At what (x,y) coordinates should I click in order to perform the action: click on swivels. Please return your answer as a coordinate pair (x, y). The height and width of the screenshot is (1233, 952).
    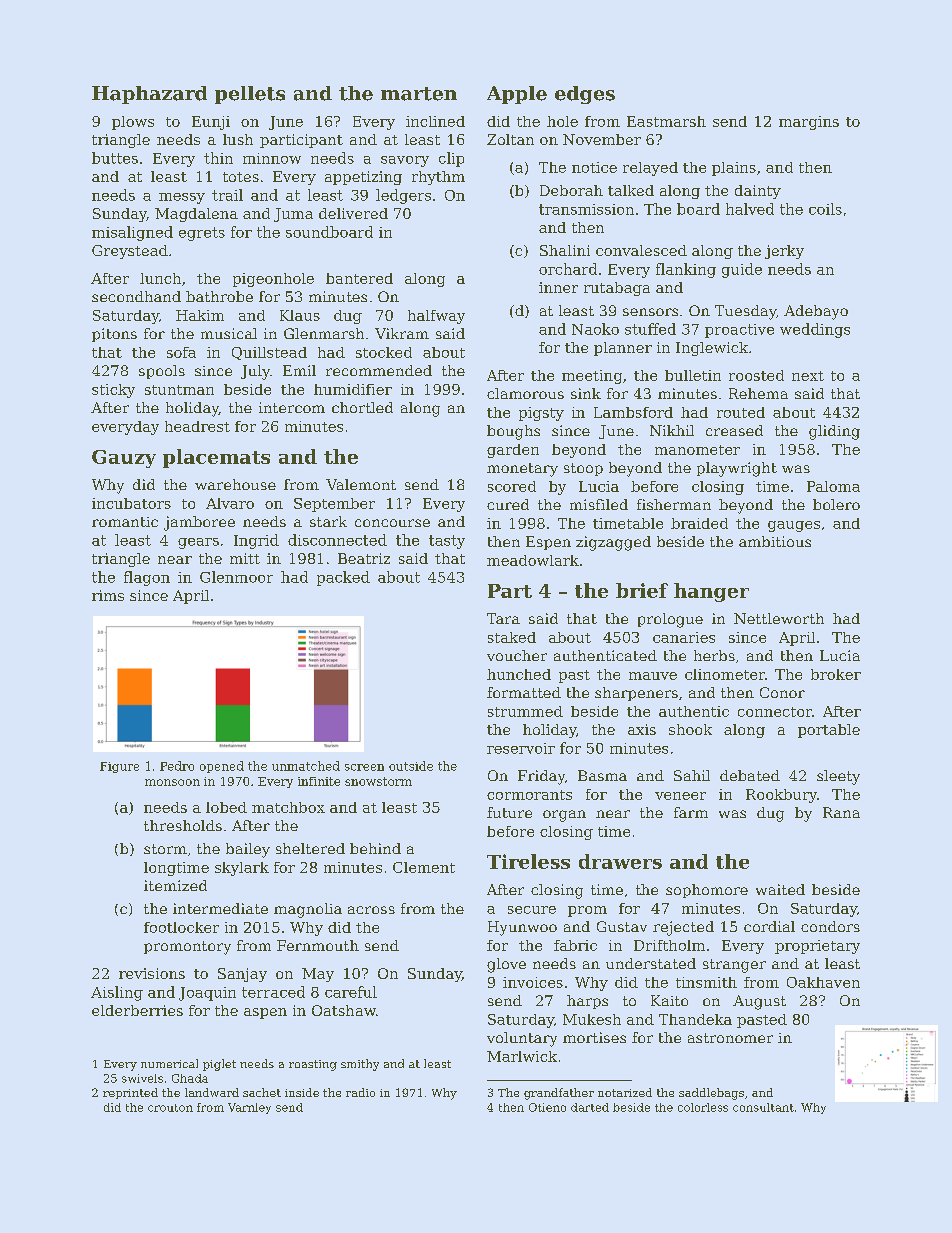
    Looking at the image, I should click on (142, 1078).
